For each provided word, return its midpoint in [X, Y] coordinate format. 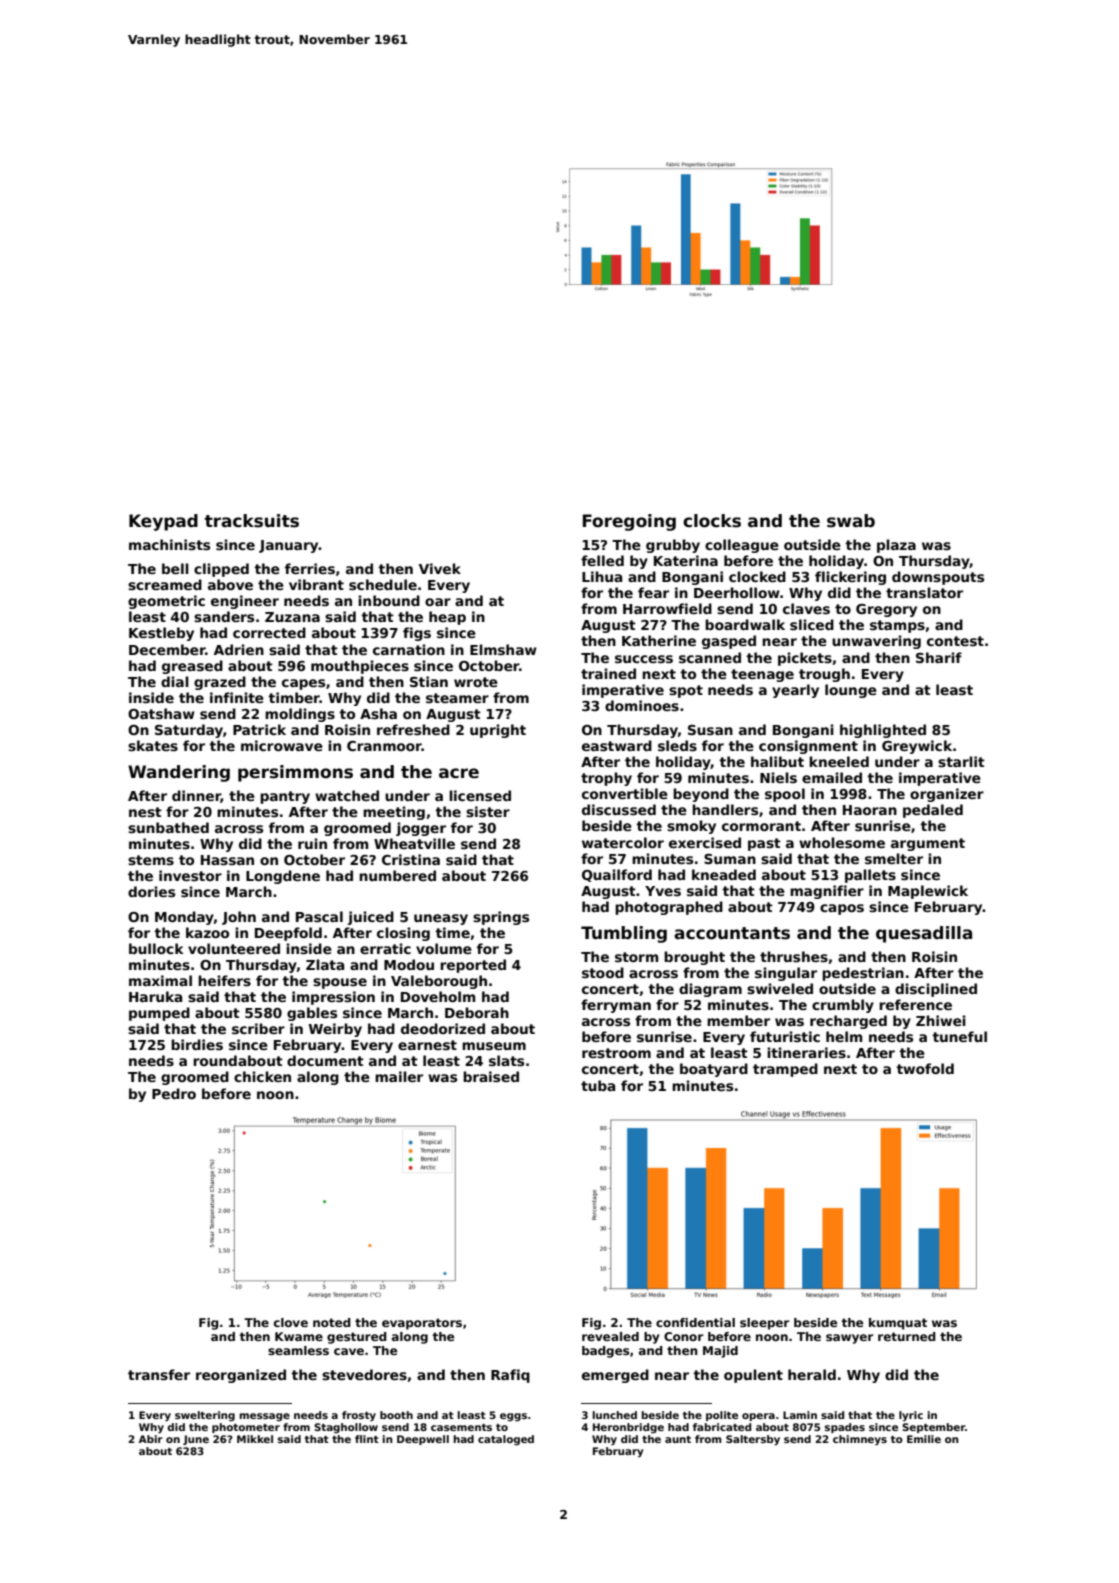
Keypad [163, 522]
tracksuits [252, 521]
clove [291, 1322]
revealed [610, 1336]
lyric [911, 1416]
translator [924, 592]
